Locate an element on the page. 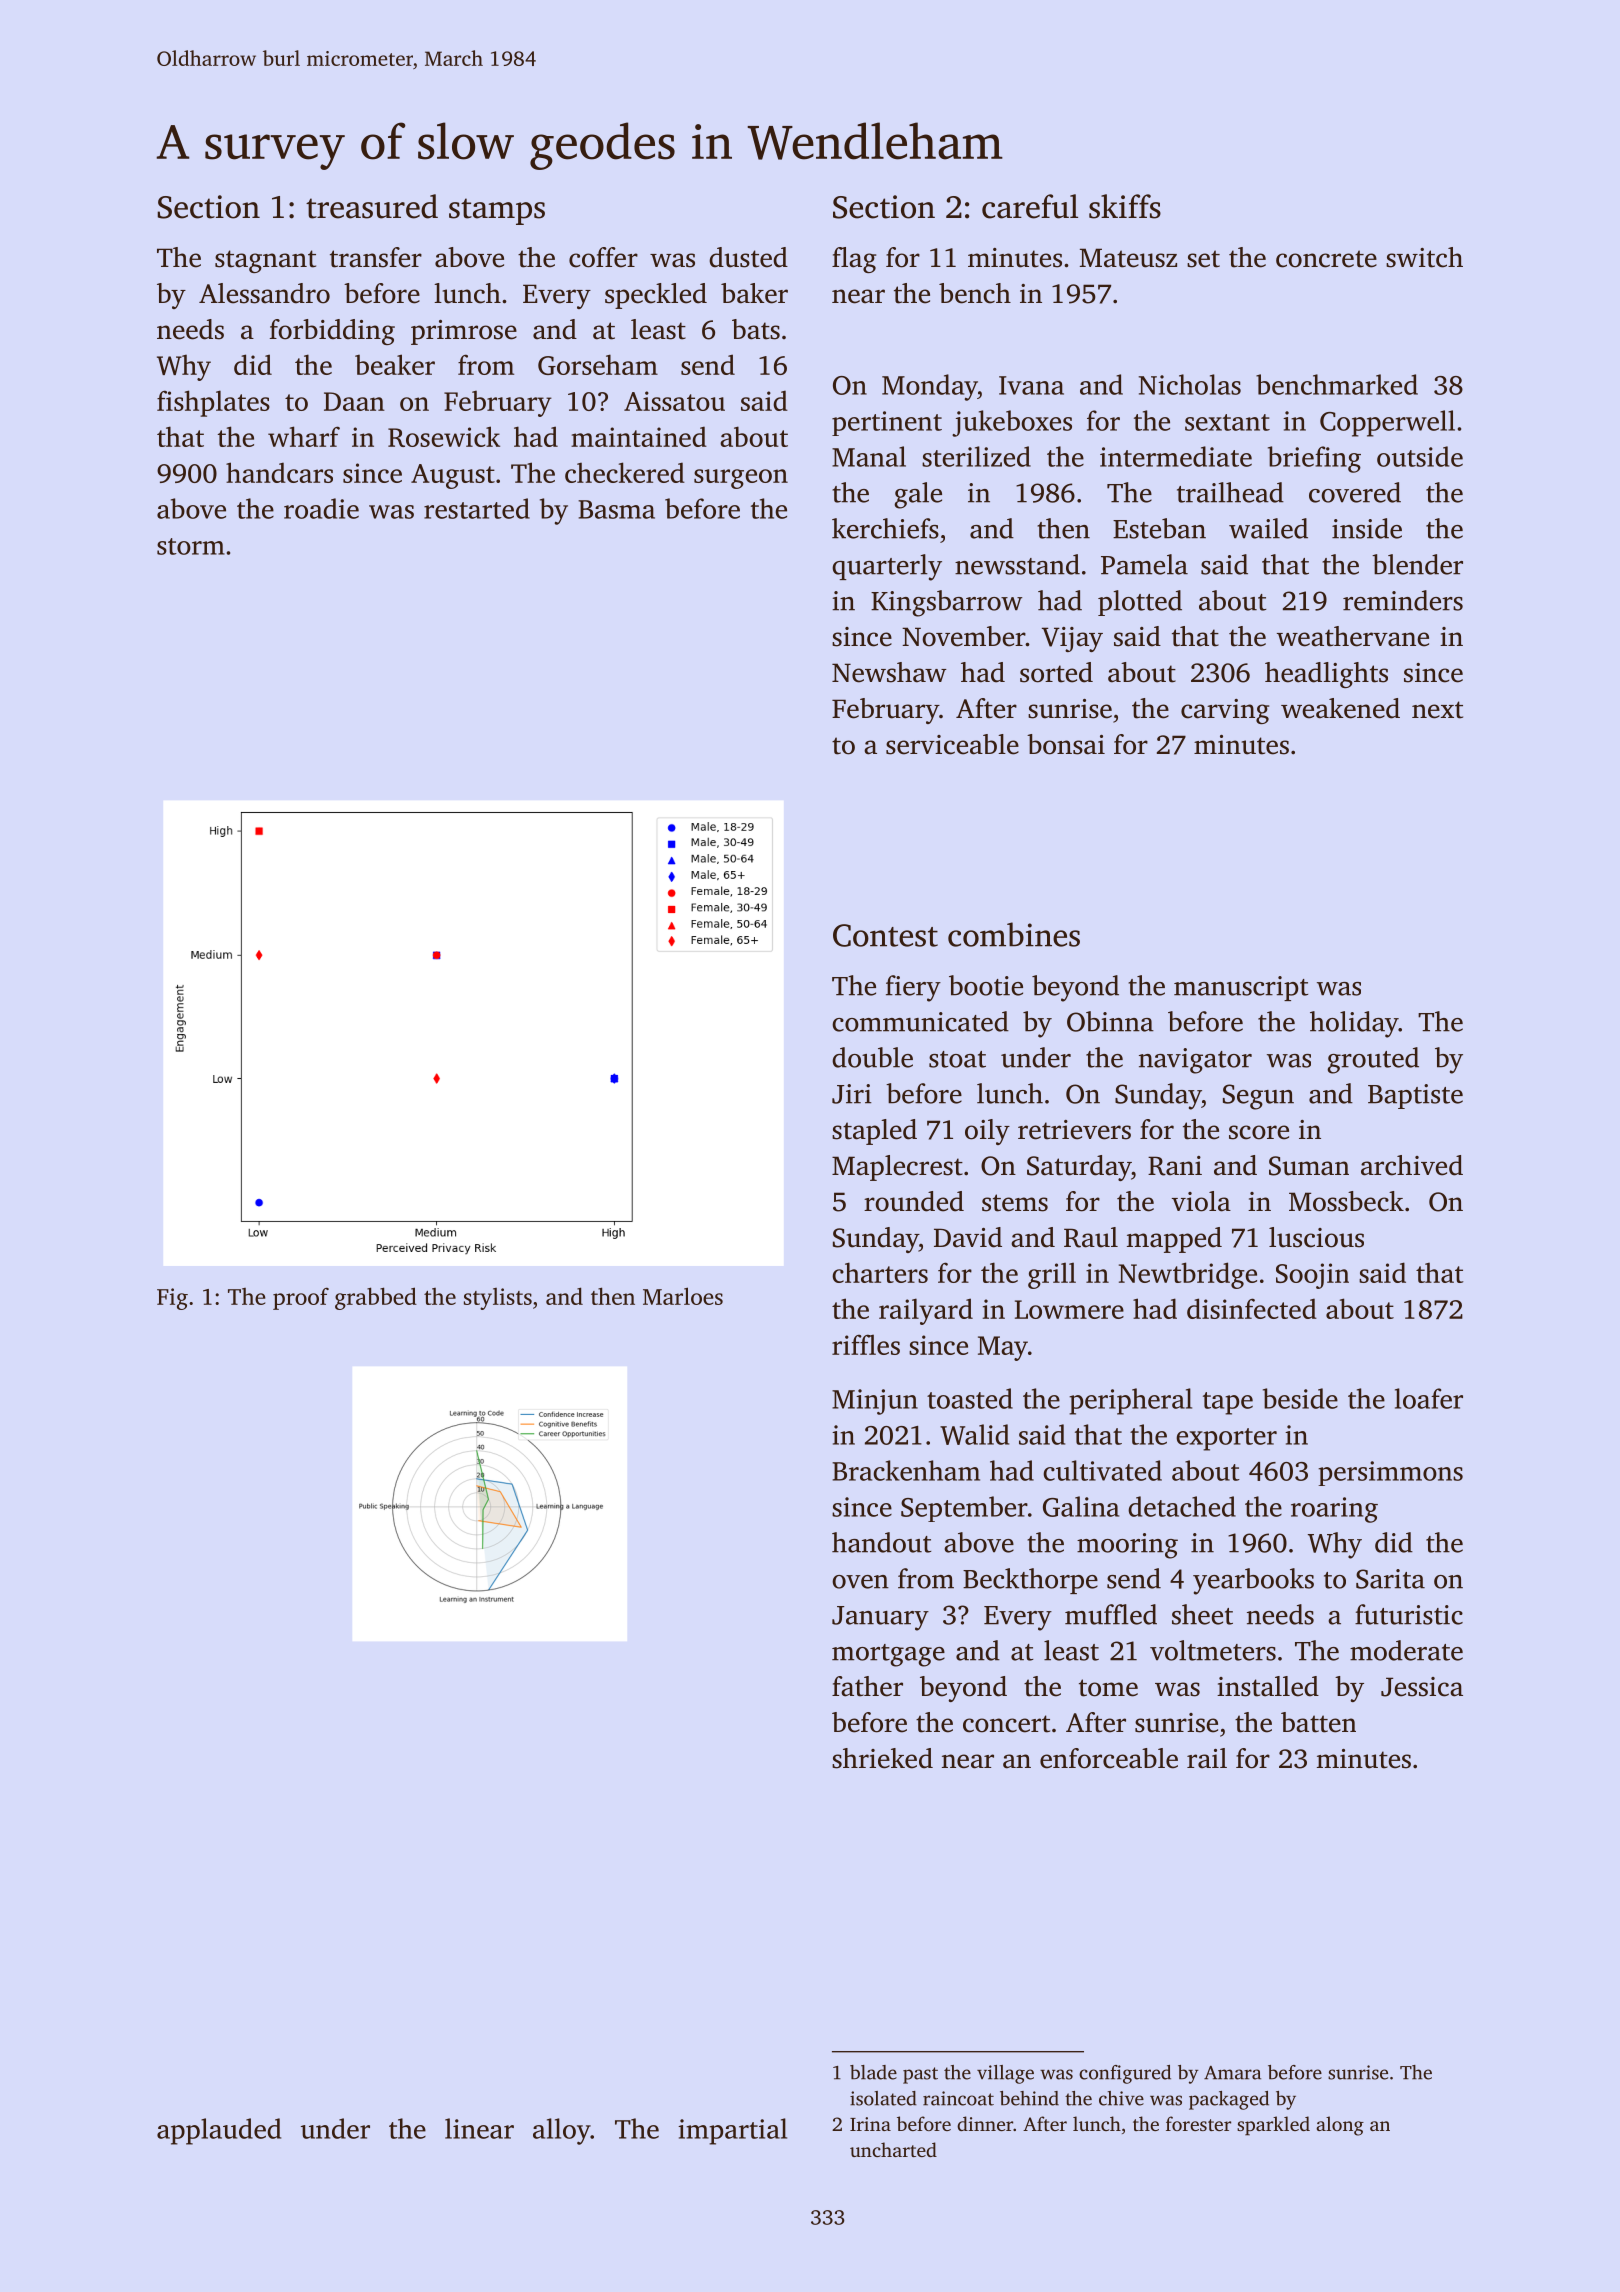  impartial is located at coordinates (732, 2131).
